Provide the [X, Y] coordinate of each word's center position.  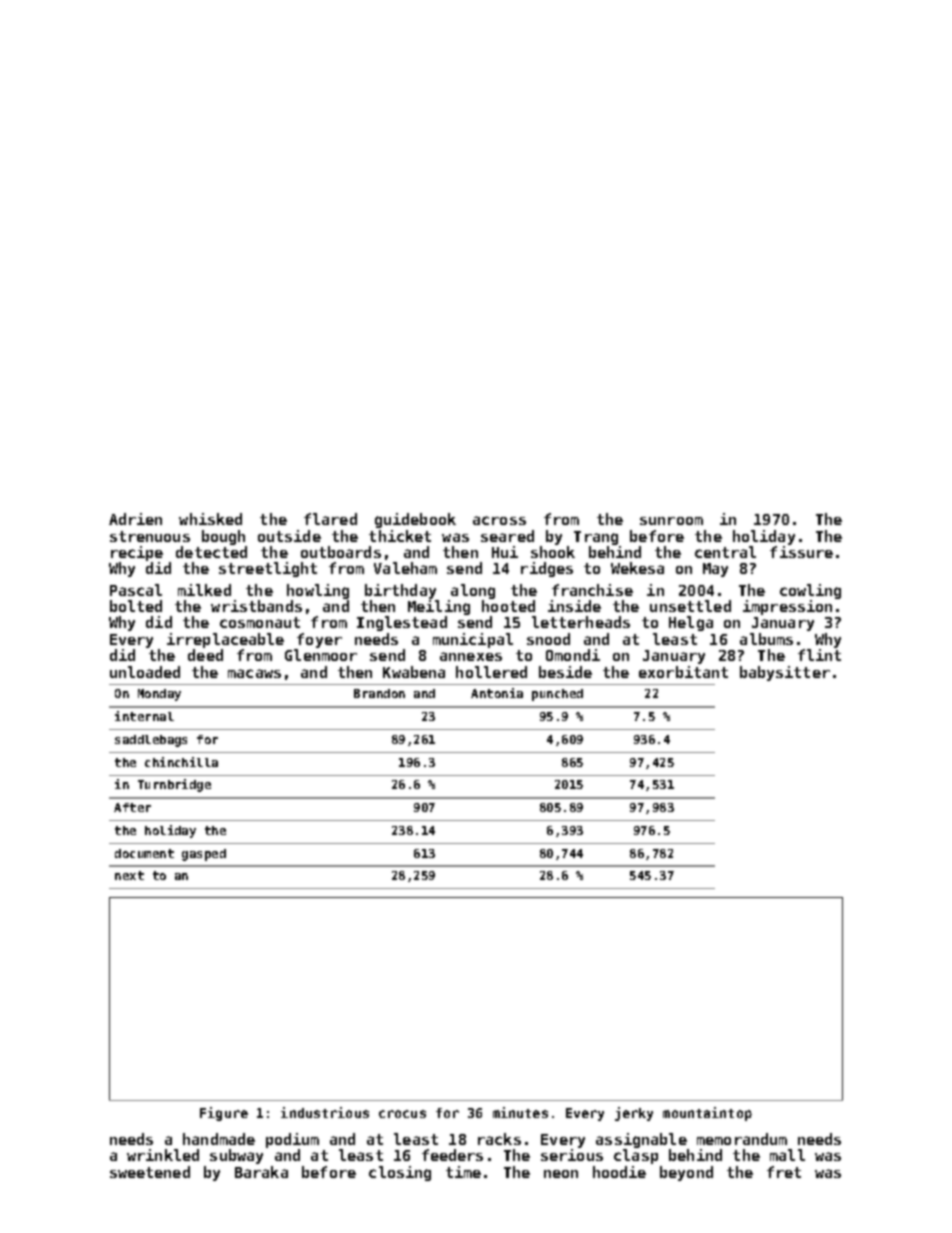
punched [557, 695]
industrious [325, 1112]
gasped [204, 855]
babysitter [785, 673]
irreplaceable [225, 640]
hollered [491, 672]
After [132, 807]
